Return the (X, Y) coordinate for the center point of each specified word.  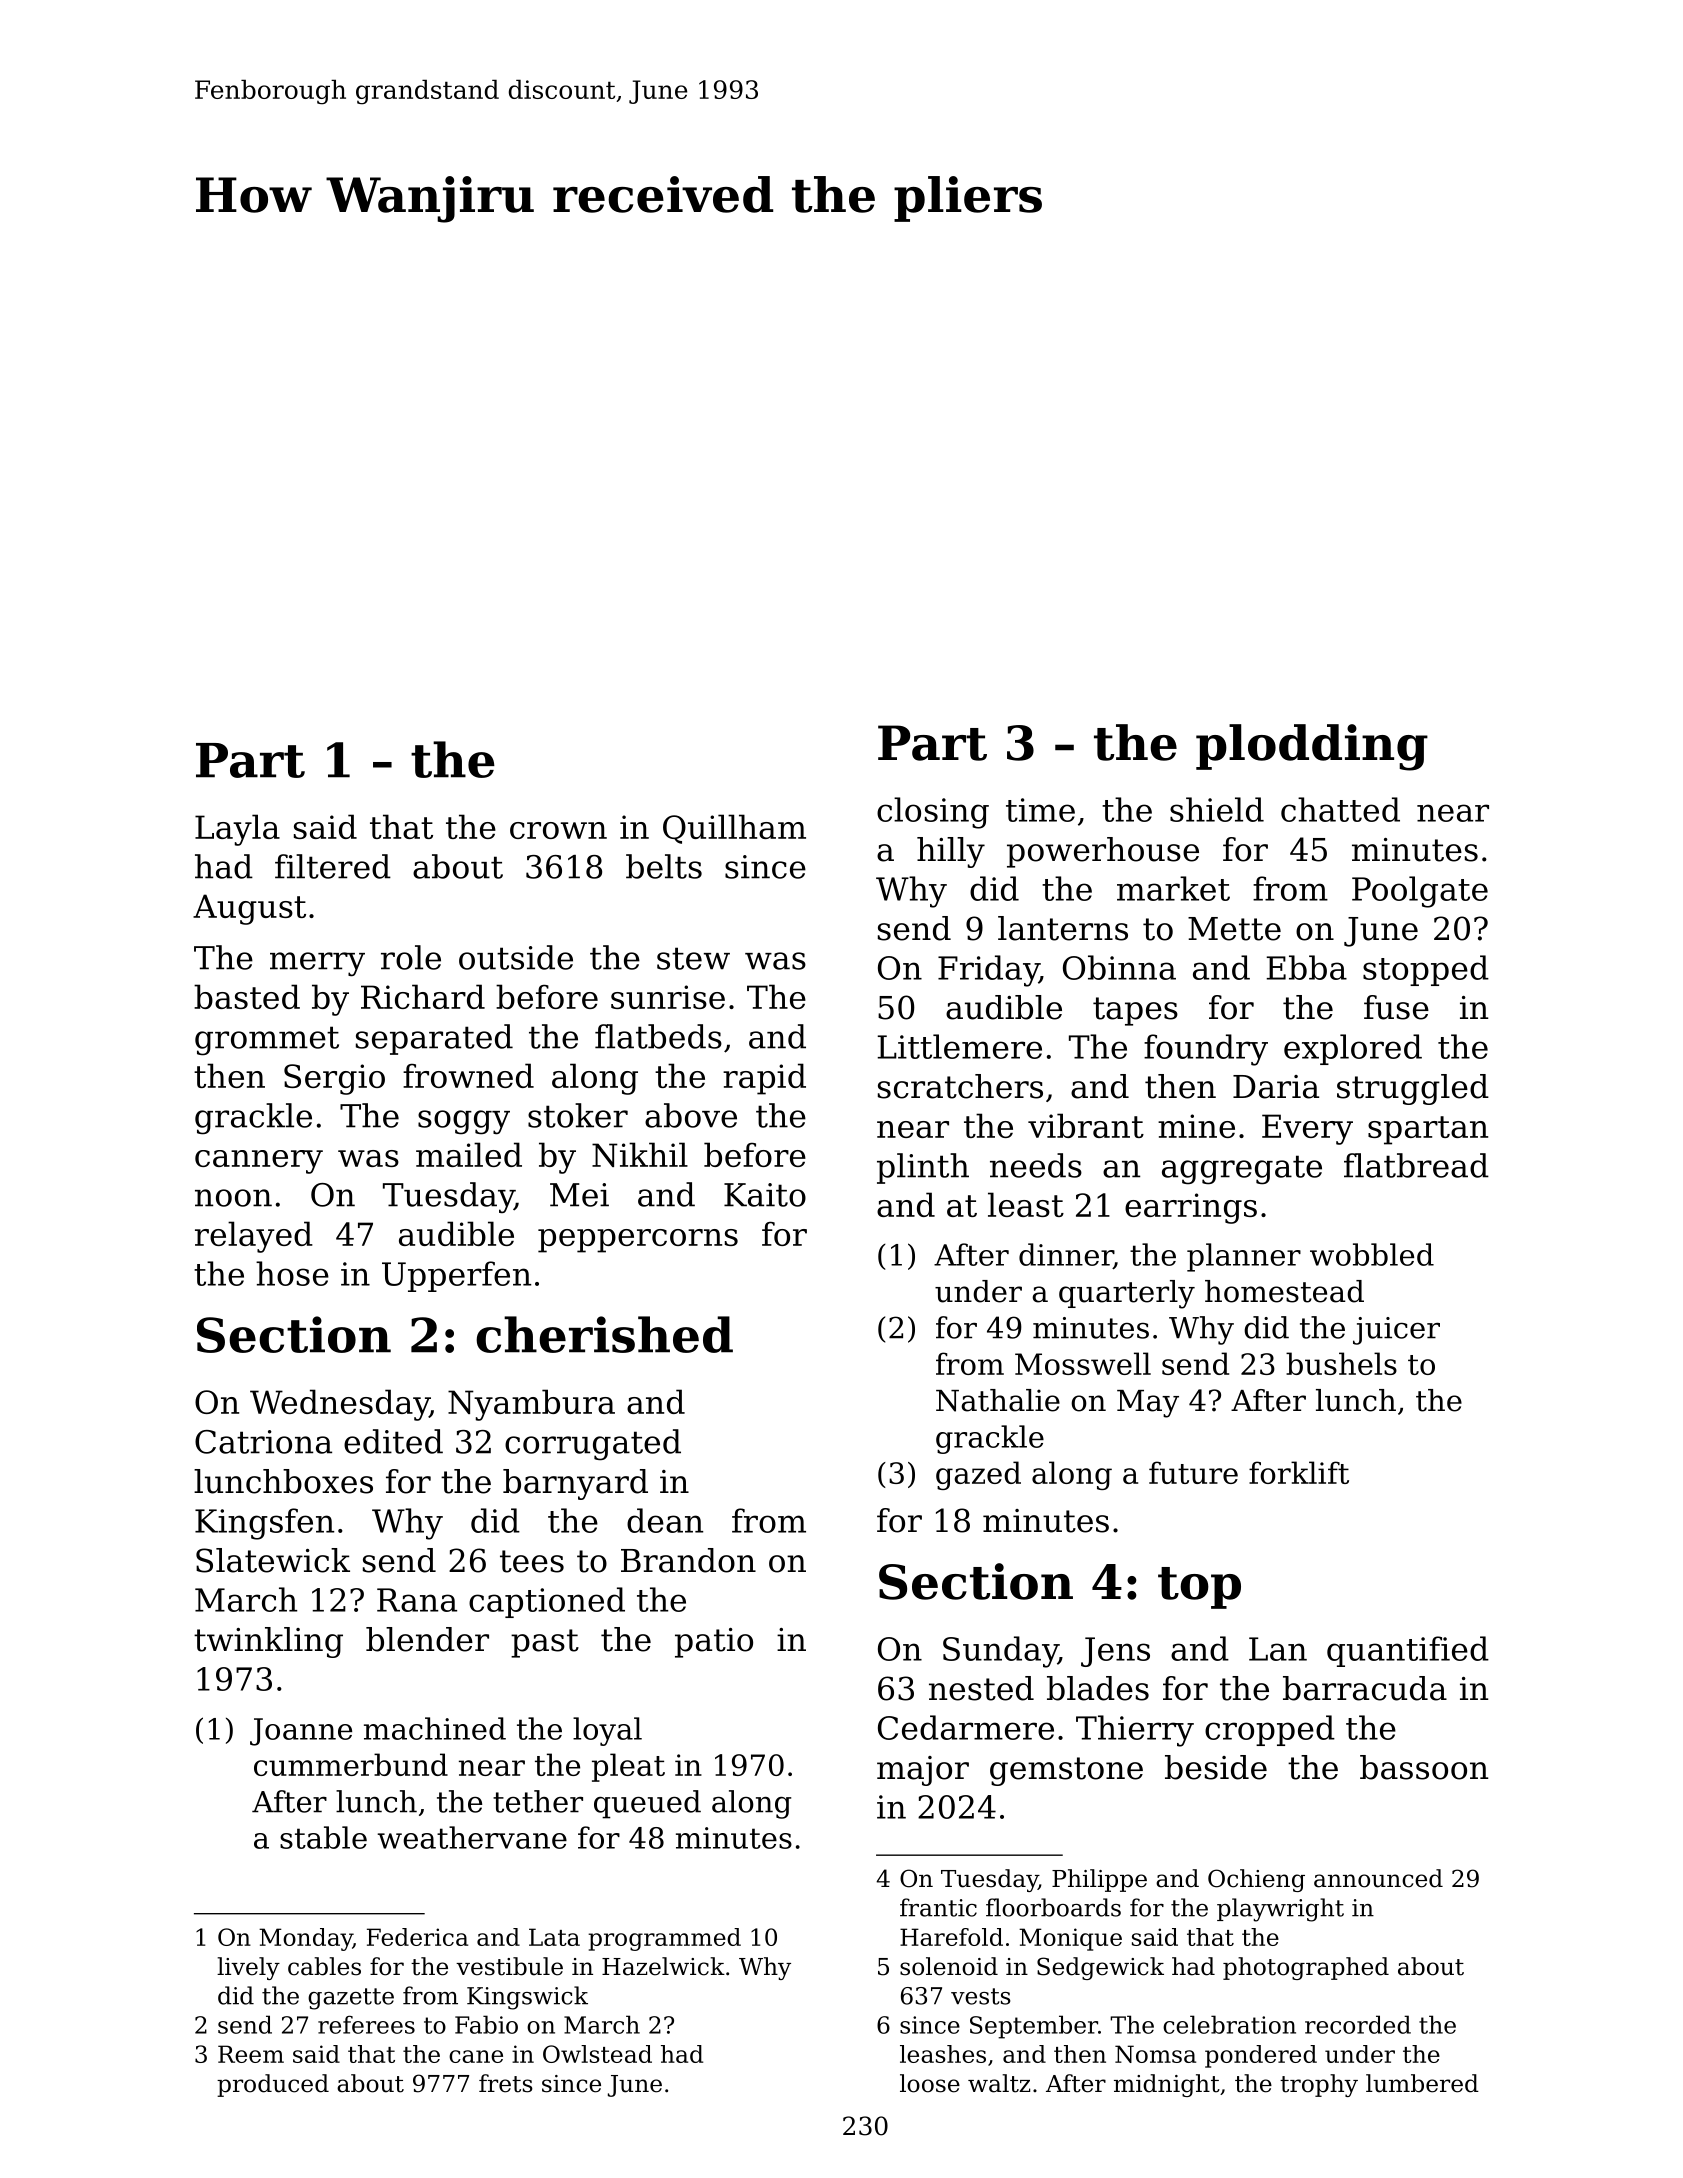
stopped (1426, 970)
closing (933, 813)
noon (233, 1198)
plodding (1312, 747)
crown (558, 830)
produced (273, 2085)
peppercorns (638, 1241)
